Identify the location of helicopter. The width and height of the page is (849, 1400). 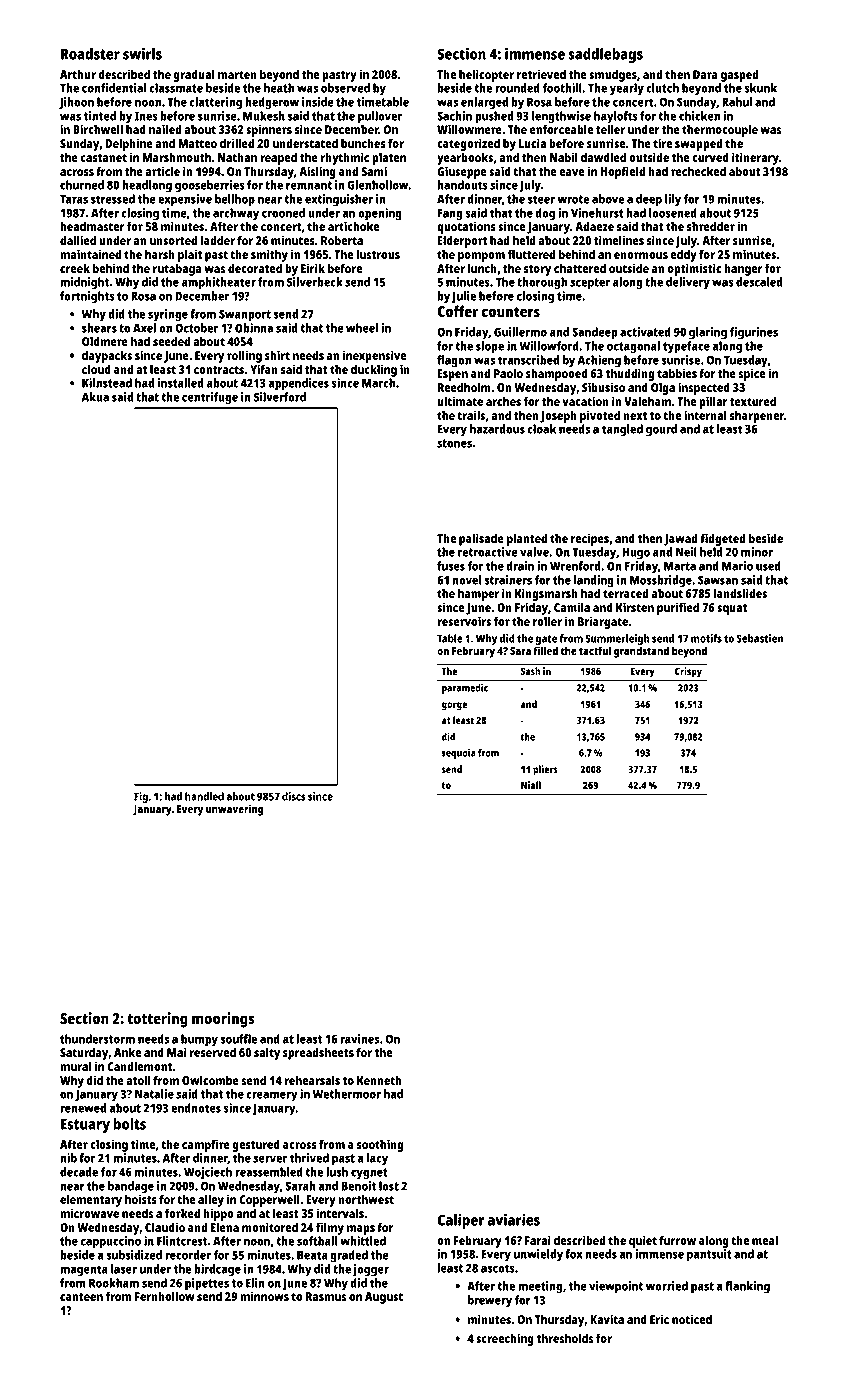
(486, 75).
